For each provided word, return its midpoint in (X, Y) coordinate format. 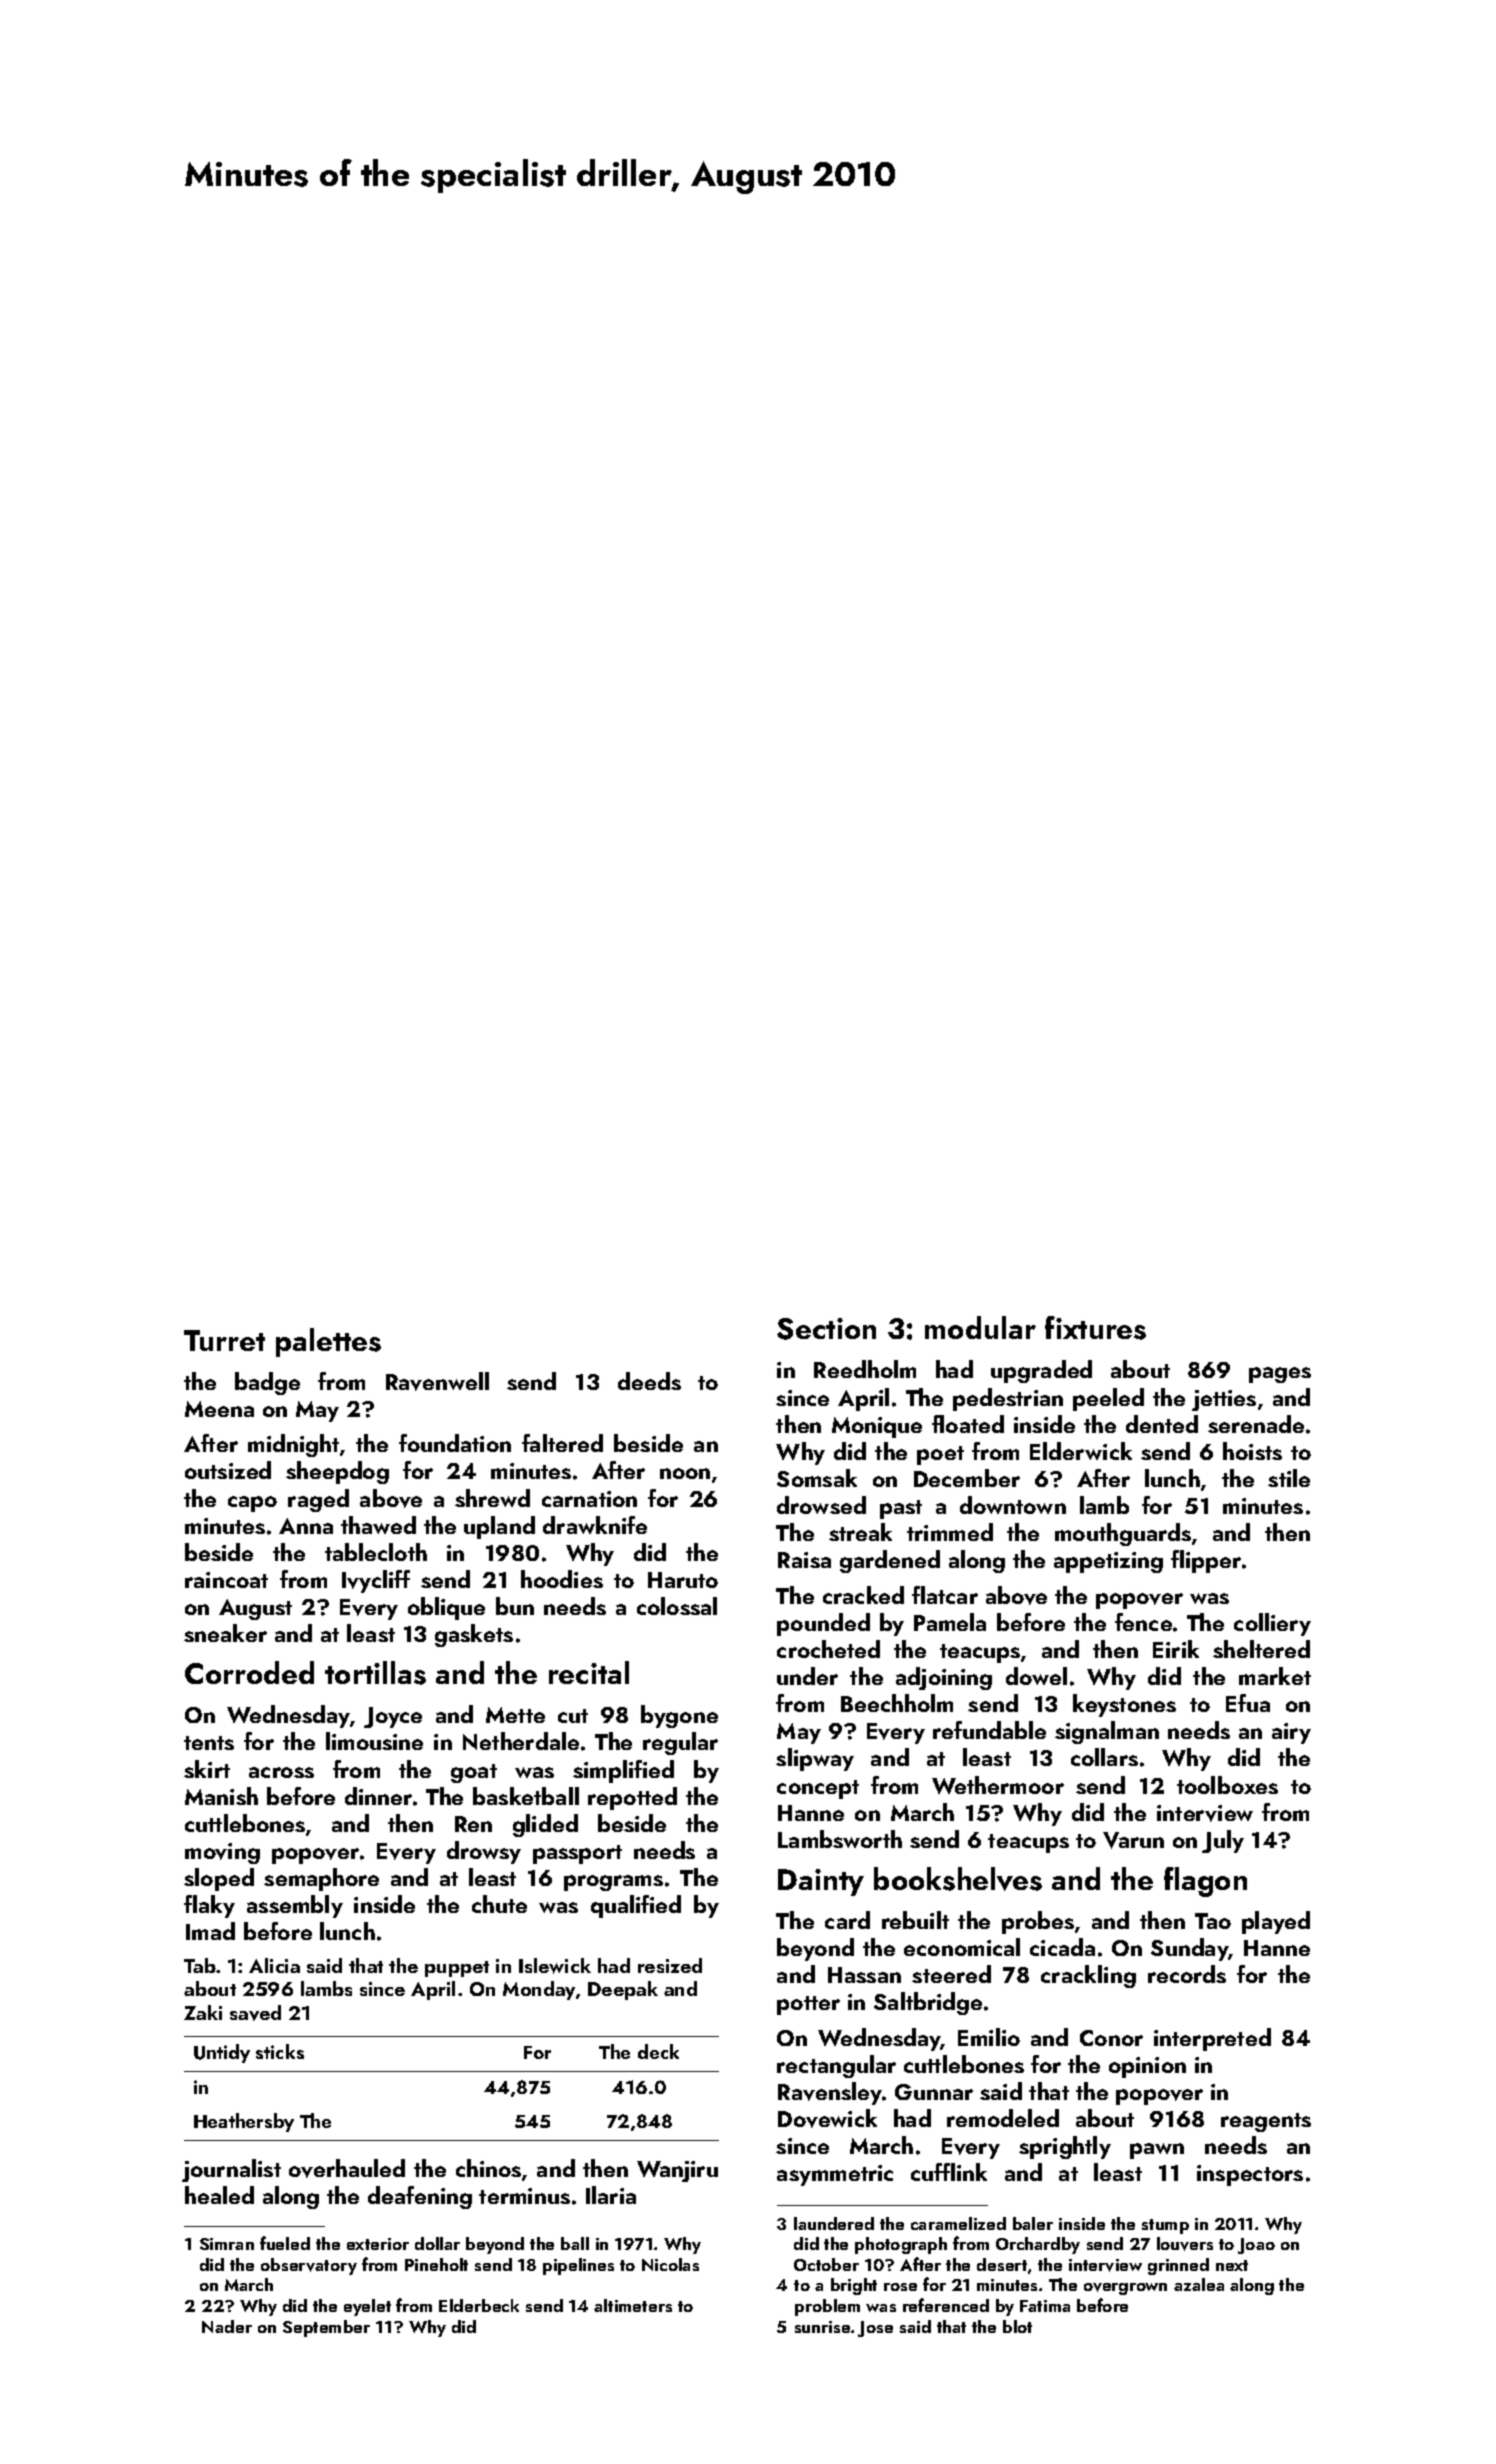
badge (267, 1383)
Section (826, 1329)
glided (545, 1825)
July (1223, 1841)
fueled (285, 2243)
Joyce (393, 1717)
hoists (1252, 1451)
